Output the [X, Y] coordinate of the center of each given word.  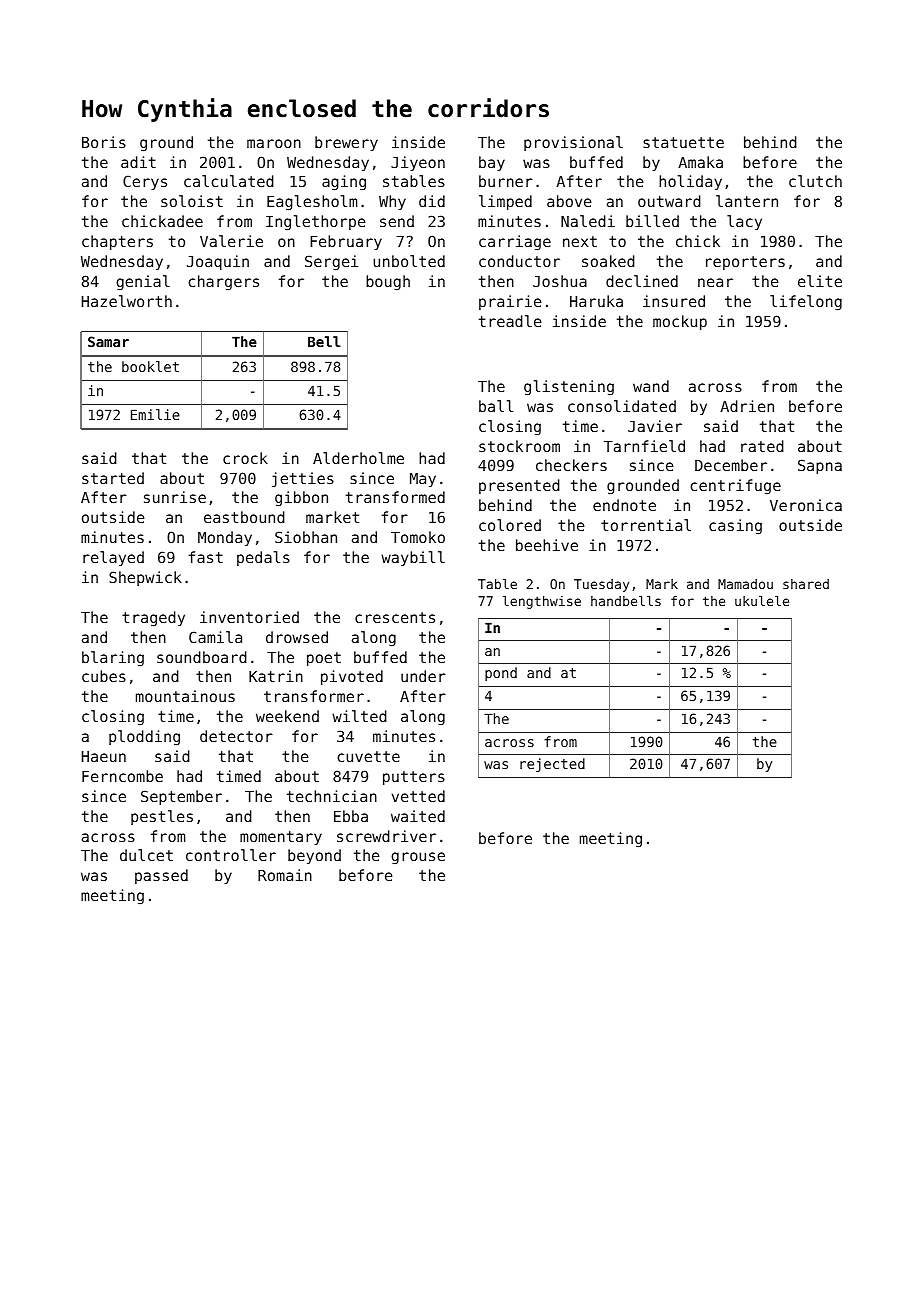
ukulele [762, 601]
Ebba [351, 816]
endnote [624, 505]
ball [496, 406]
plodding [144, 738]
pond [501, 674]
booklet [150, 366]
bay [492, 163]
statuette [683, 142]
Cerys [145, 182]
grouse [418, 858]
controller [231, 855]
